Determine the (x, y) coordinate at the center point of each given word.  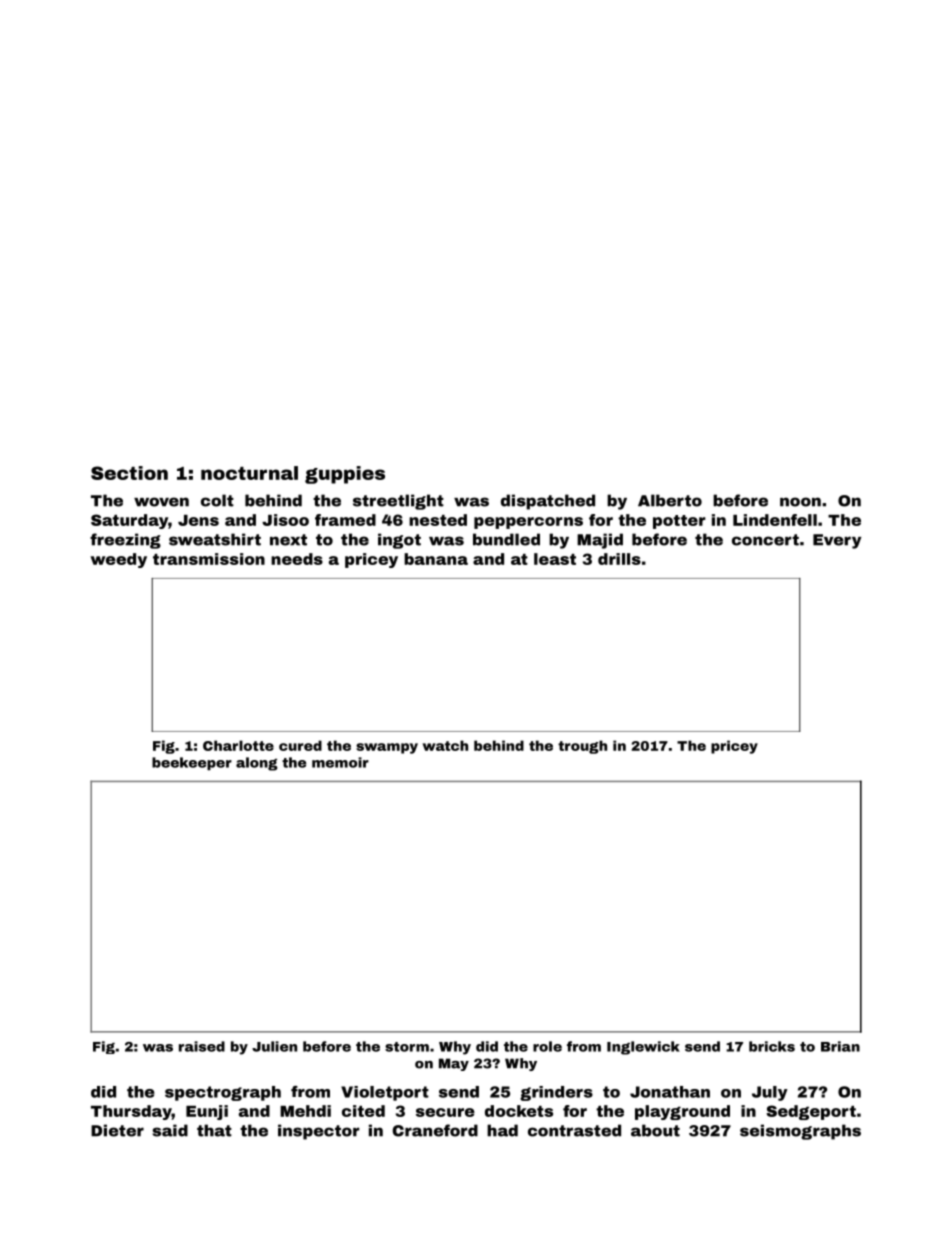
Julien (274, 1046)
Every (837, 541)
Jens (198, 520)
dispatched (548, 502)
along (257, 764)
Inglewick (643, 1048)
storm (407, 1047)
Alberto (670, 500)
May (454, 1064)
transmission (209, 559)
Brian (840, 1046)
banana (436, 559)
